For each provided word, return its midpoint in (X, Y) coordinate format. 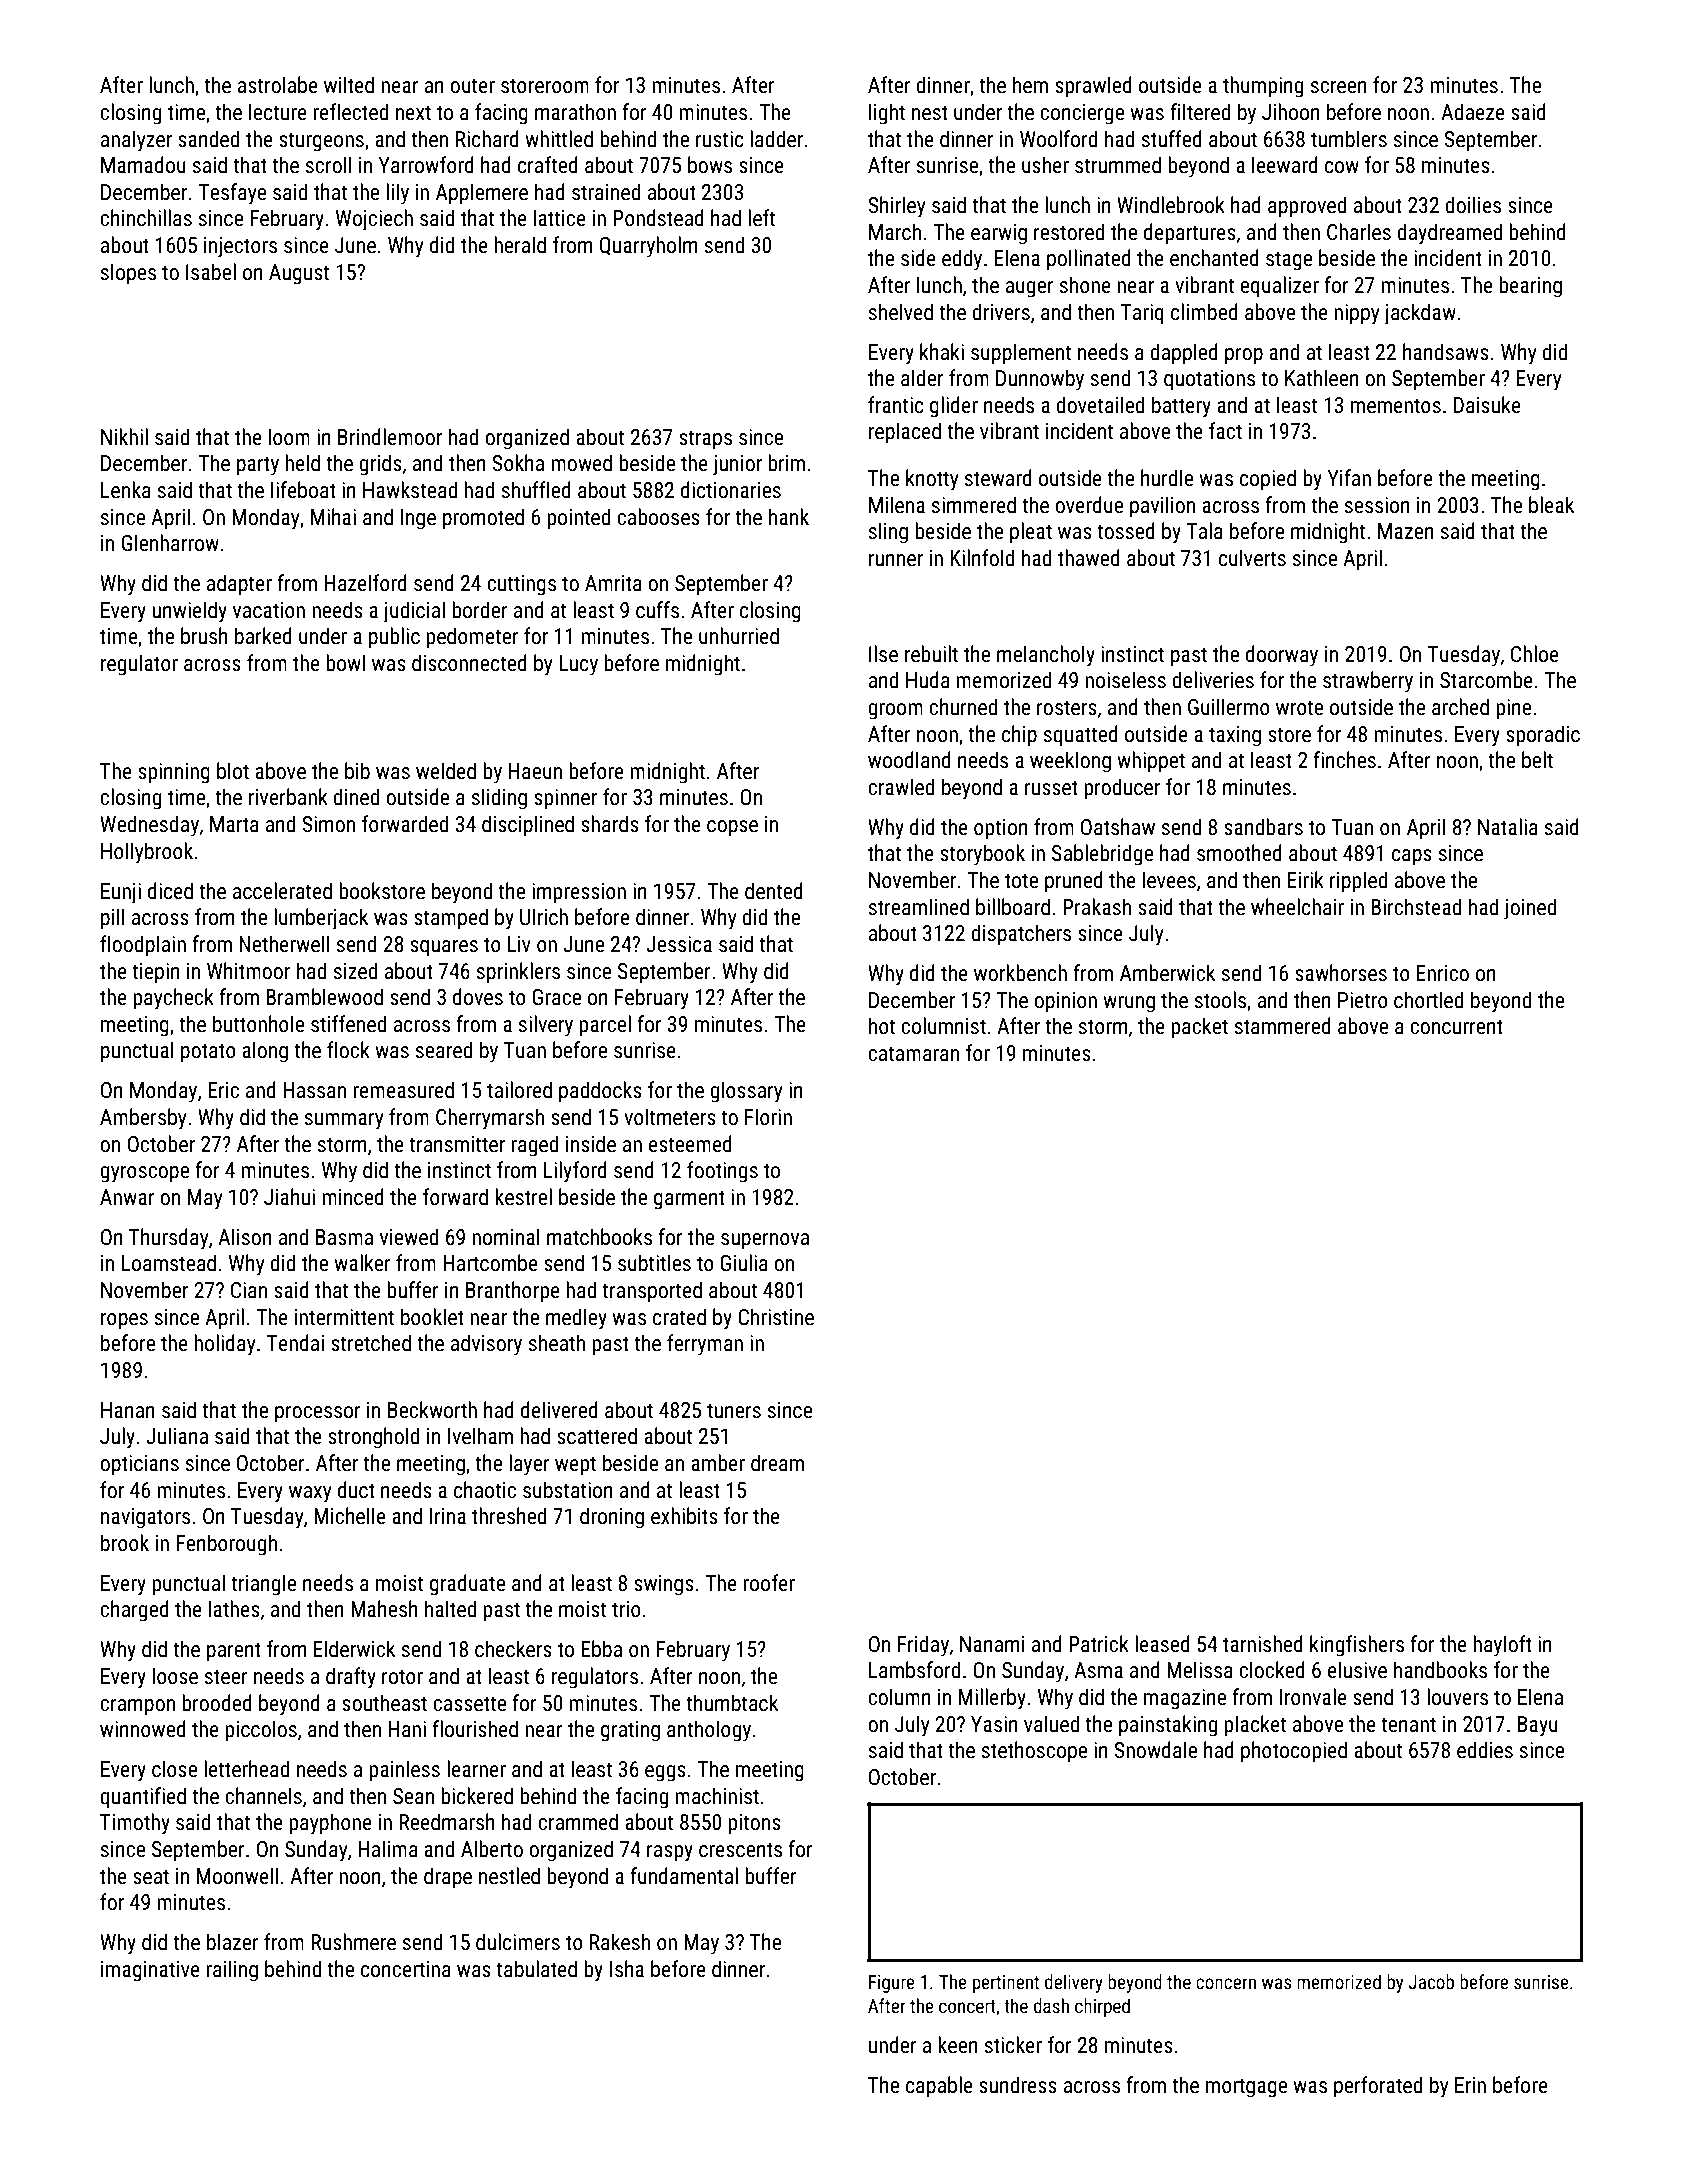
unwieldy (189, 612)
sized (355, 971)
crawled (901, 787)
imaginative (150, 1971)
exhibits (684, 1516)
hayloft (1502, 1646)
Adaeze (1473, 112)
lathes (234, 1609)
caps (1412, 857)
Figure (892, 1984)
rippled (1358, 882)
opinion (1065, 1002)
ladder (776, 139)
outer (472, 86)
